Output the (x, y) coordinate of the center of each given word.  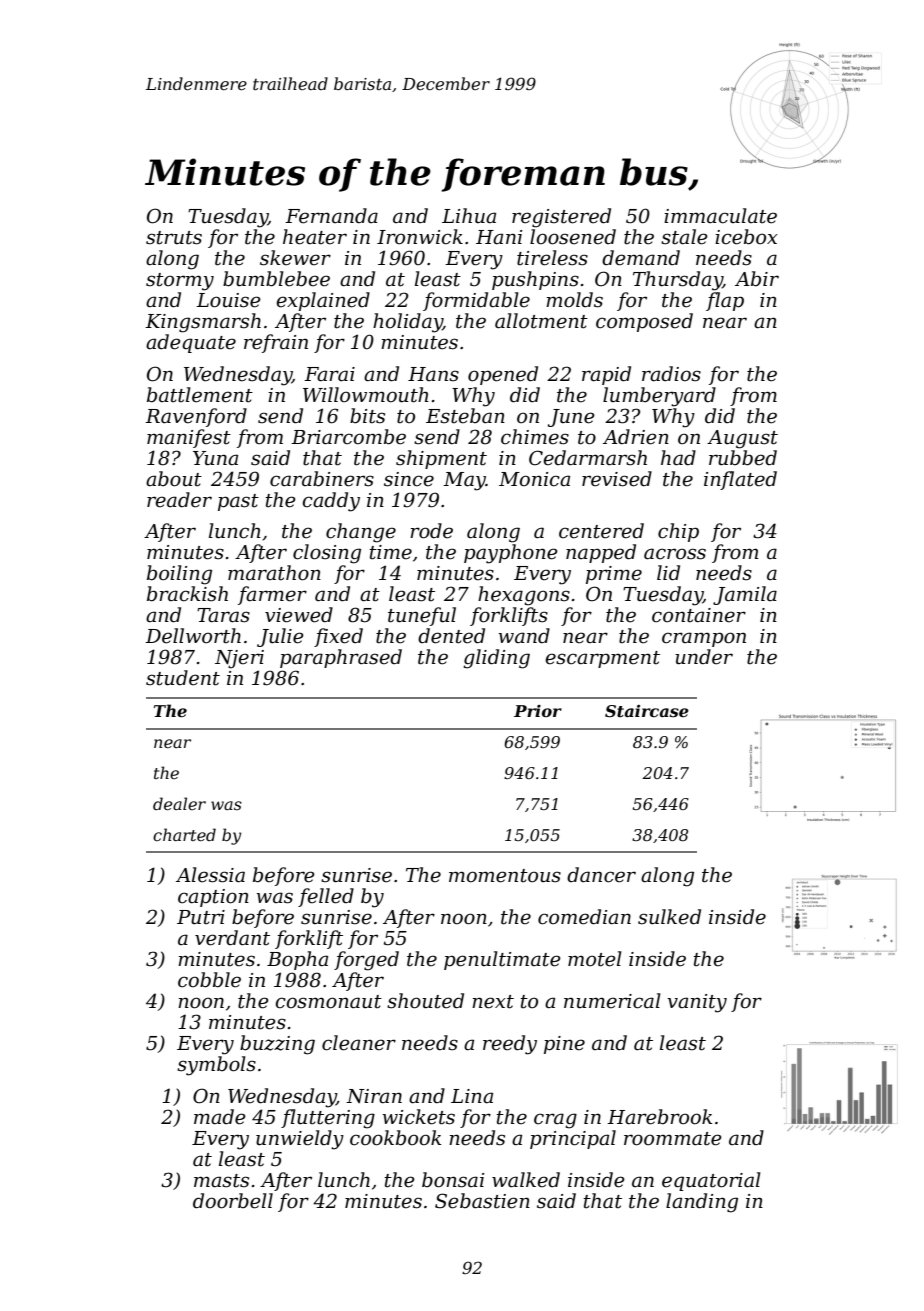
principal (573, 1139)
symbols (216, 1066)
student (183, 678)
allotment (541, 321)
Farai (329, 374)
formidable (476, 301)
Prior (538, 711)
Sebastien (482, 1201)
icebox (746, 237)
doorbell (233, 1201)
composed (644, 322)
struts (174, 238)
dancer (601, 875)
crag (555, 1121)
